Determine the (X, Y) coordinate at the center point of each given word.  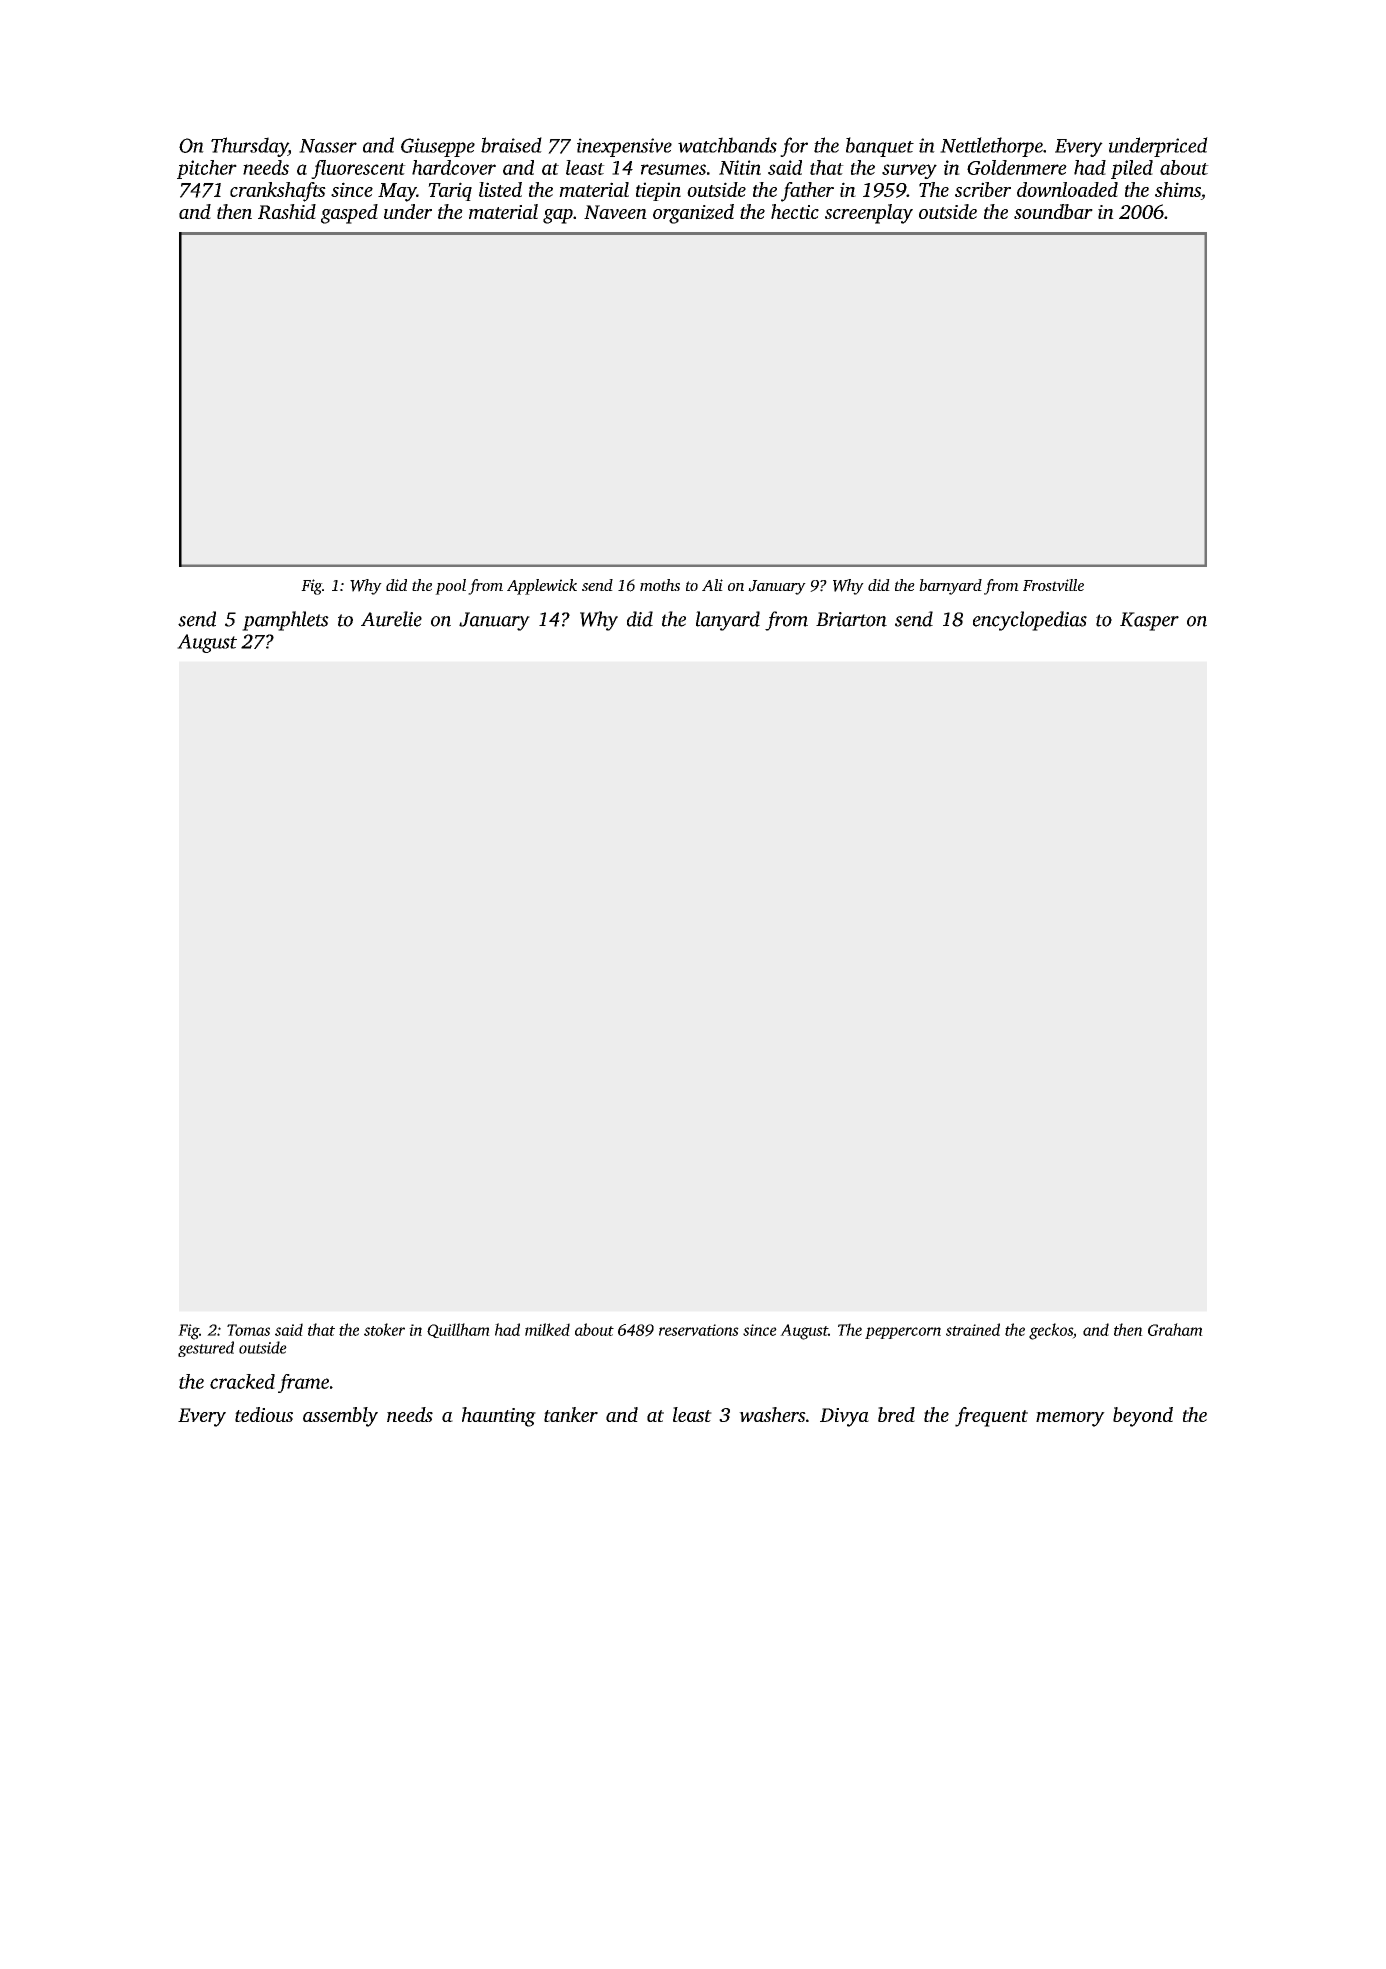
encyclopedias (1030, 621)
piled (1132, 169)
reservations (699, 1330)
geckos (1051, 1331)
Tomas (248, 1330)
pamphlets (285, 621)
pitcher (207, 169)
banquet (880, 147)
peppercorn (903, 1333)
